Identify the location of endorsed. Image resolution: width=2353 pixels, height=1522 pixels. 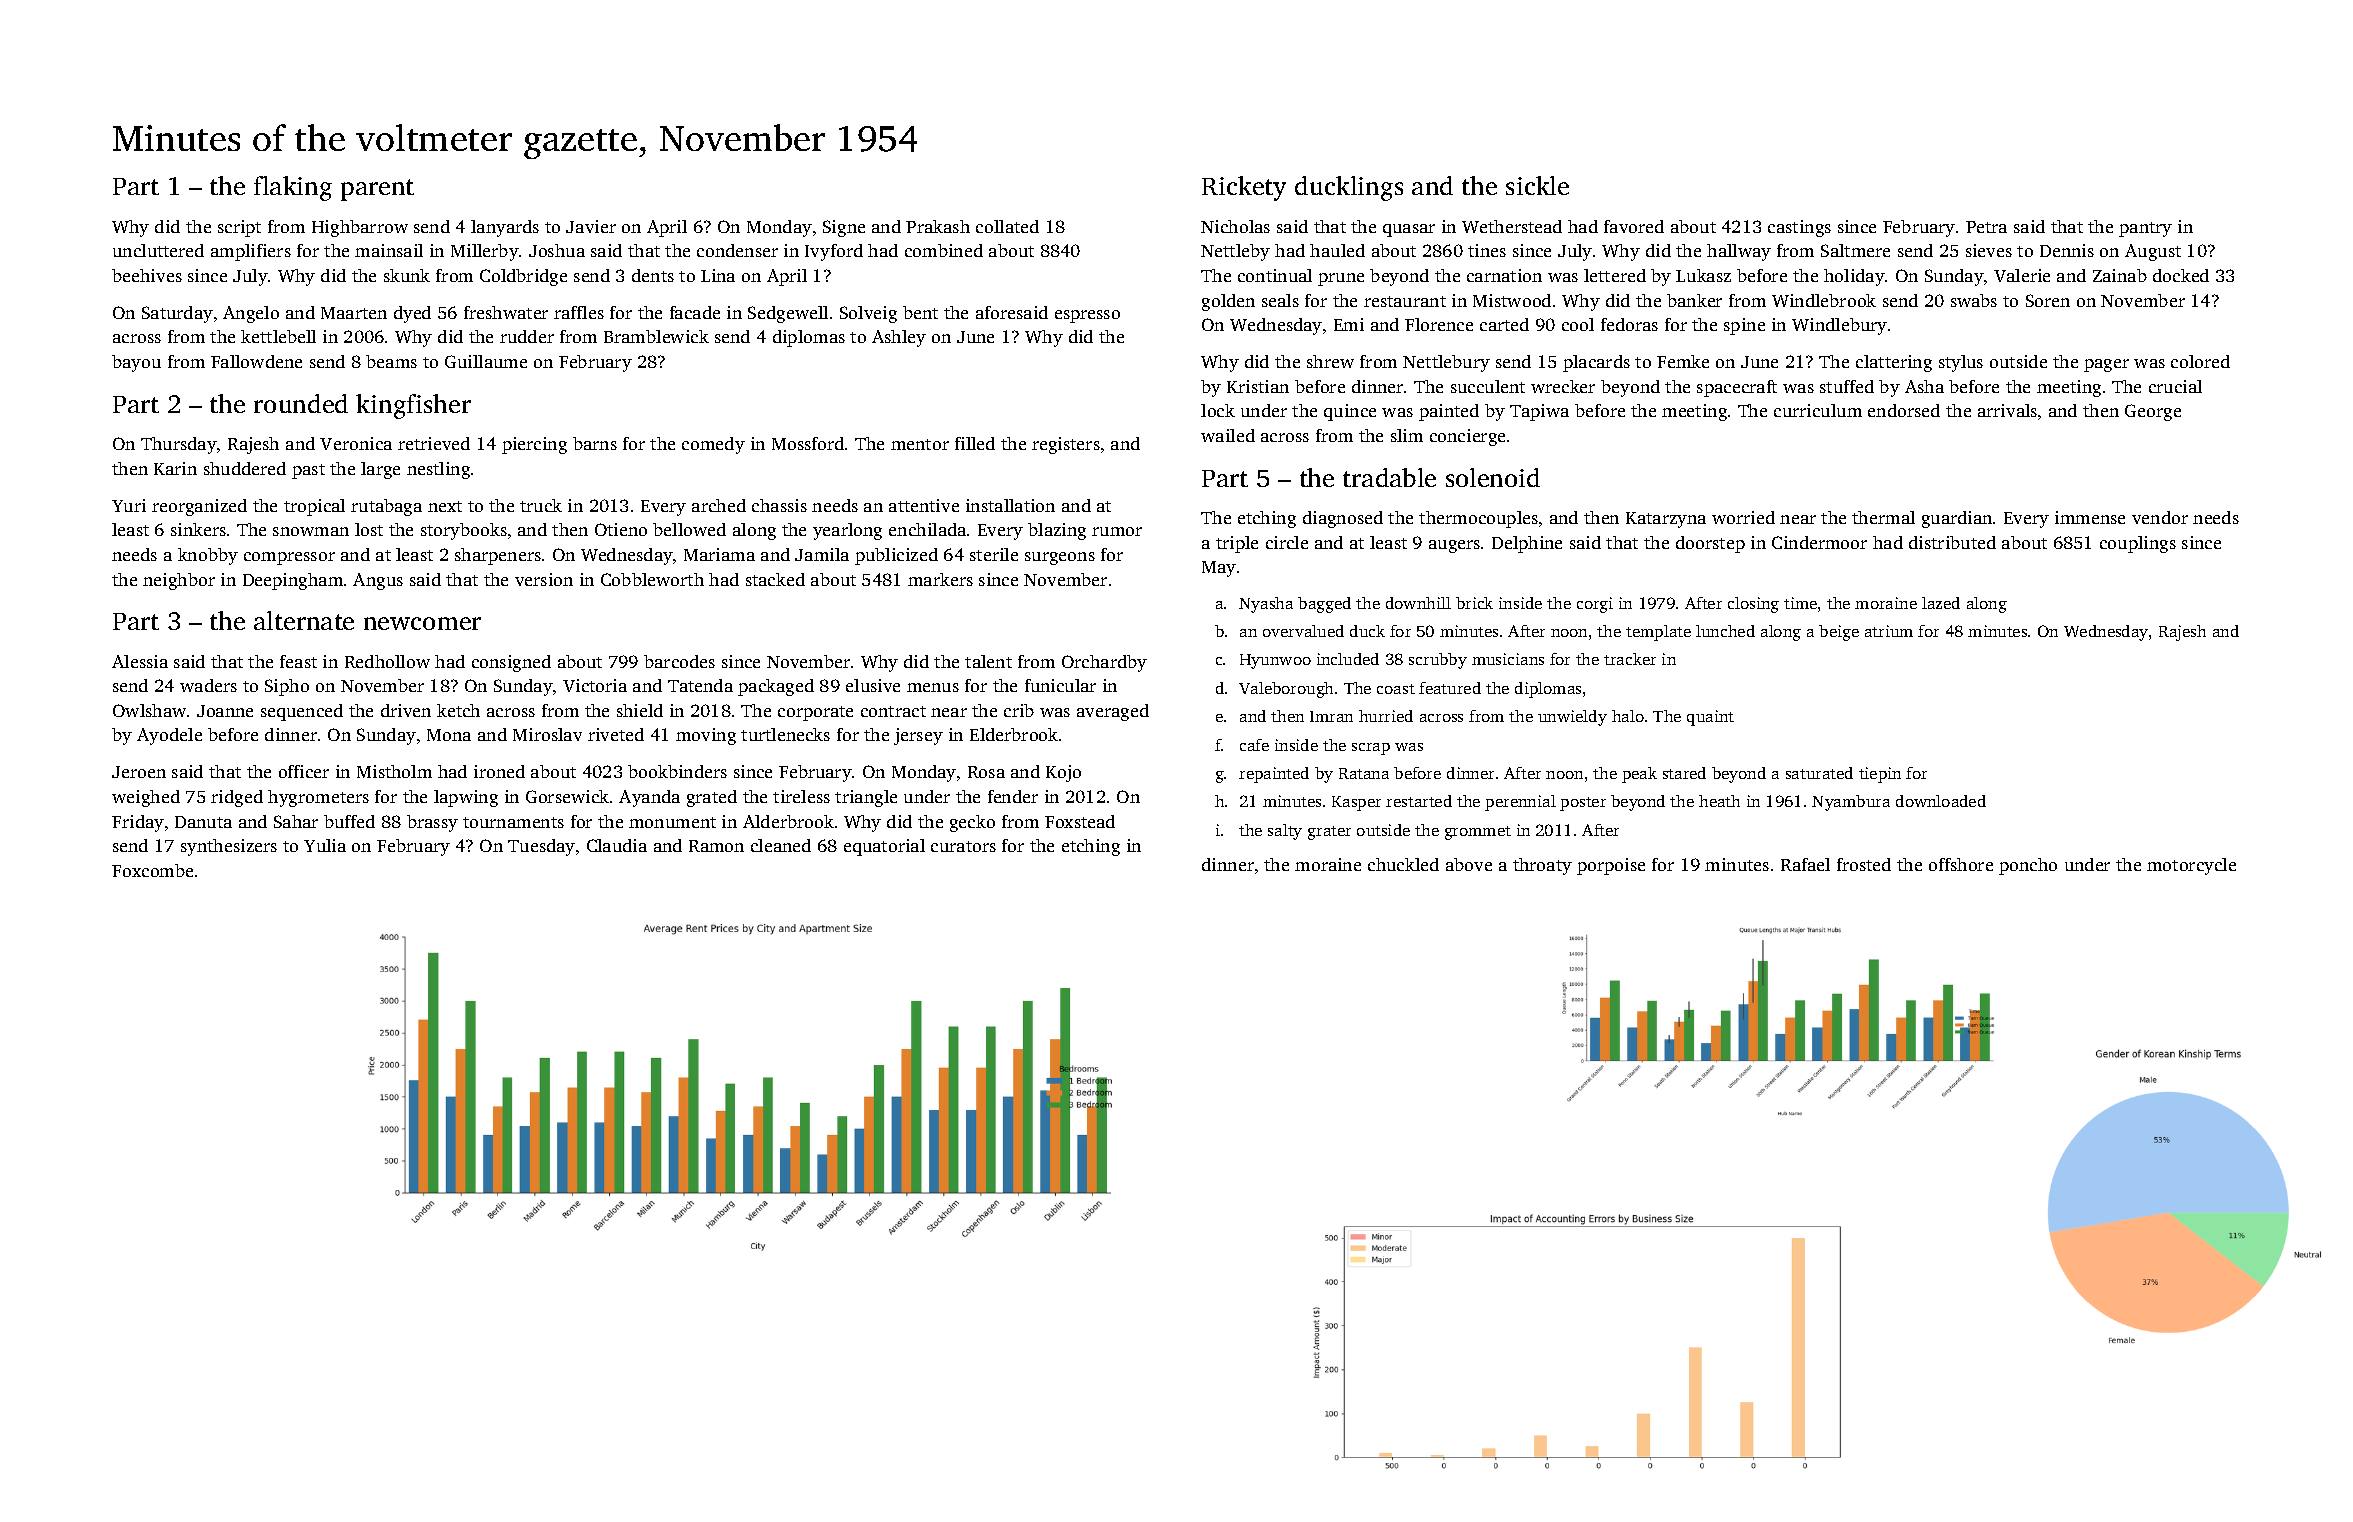
(1904, 410).
